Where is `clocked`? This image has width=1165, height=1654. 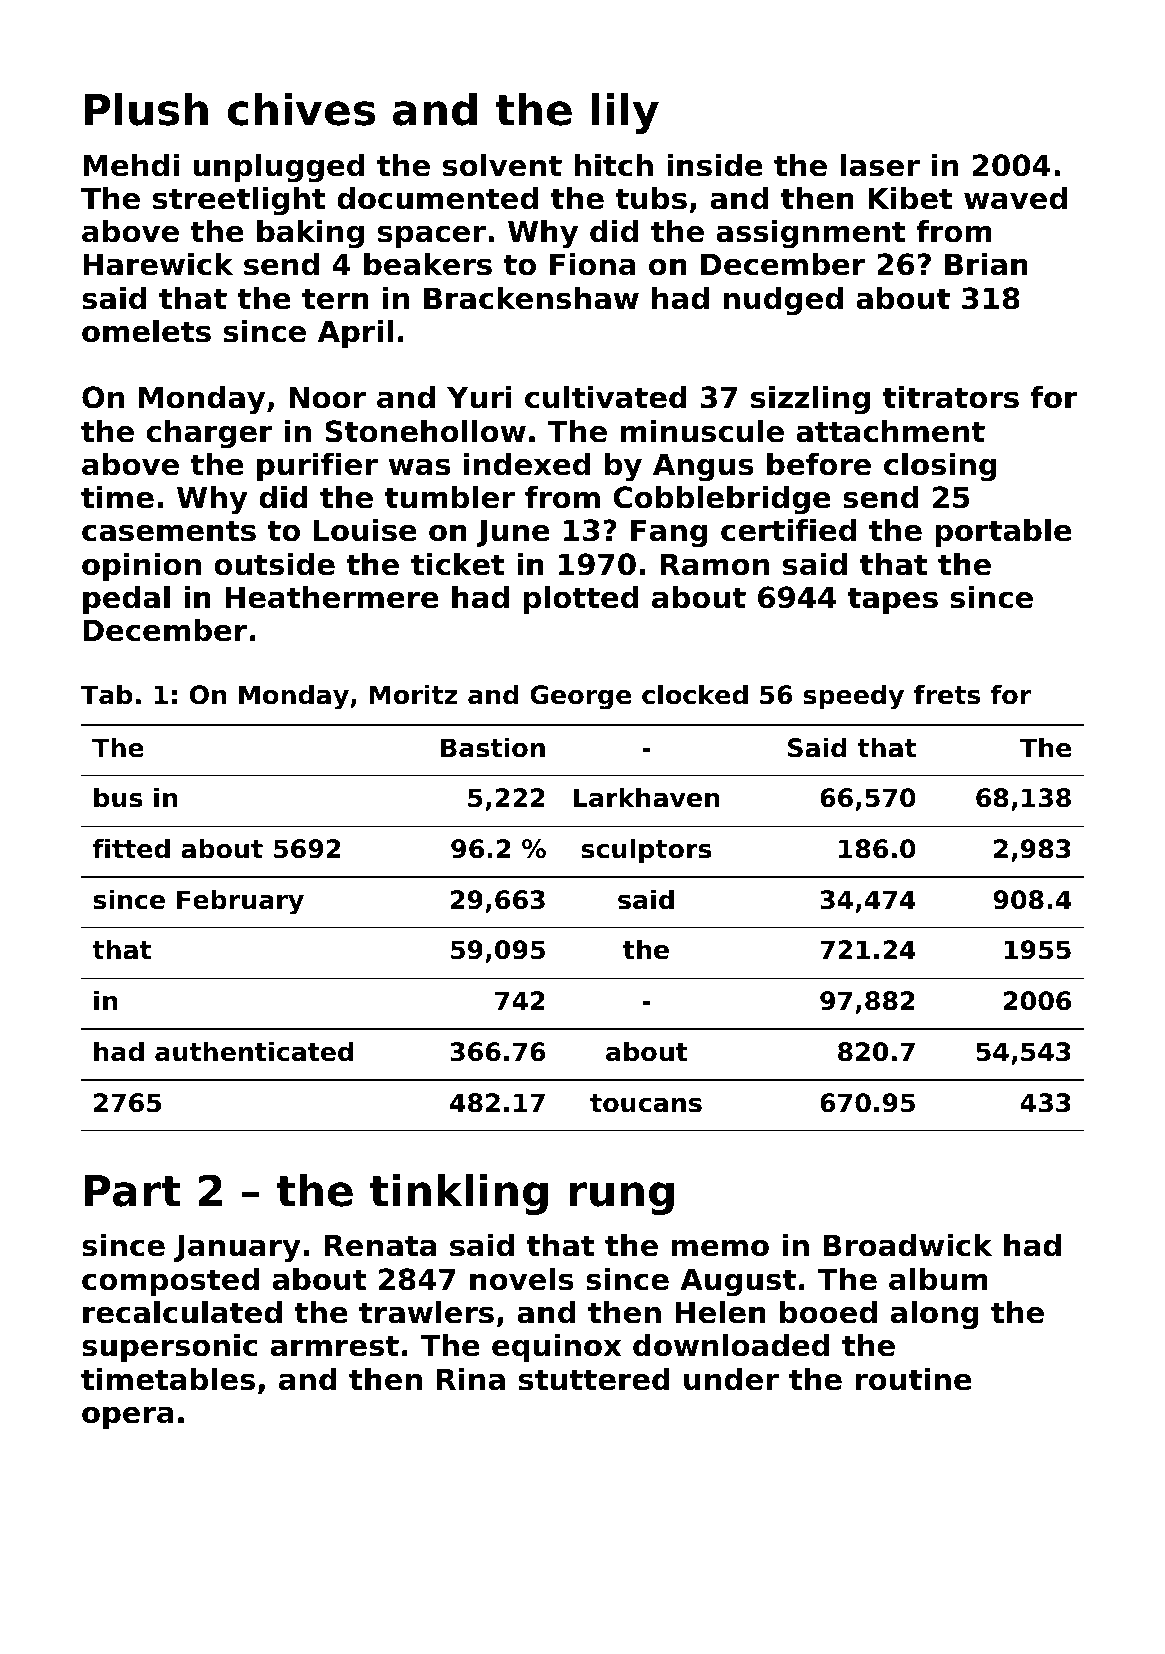
clocked is located at coordinates (695, 694).
